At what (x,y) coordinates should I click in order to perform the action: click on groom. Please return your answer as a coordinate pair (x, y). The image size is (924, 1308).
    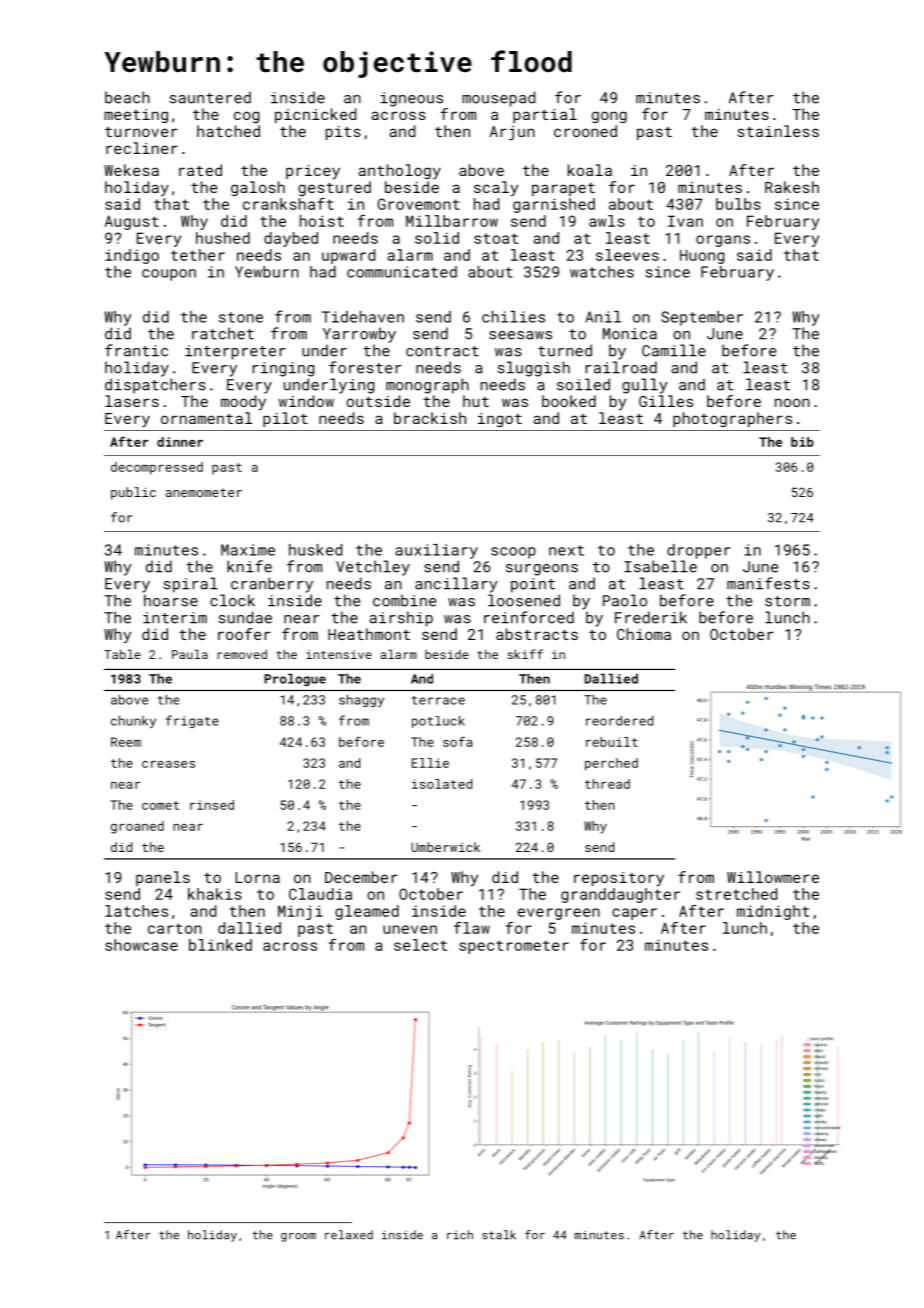
    Looking at the image, I should click on (298, 1237).
